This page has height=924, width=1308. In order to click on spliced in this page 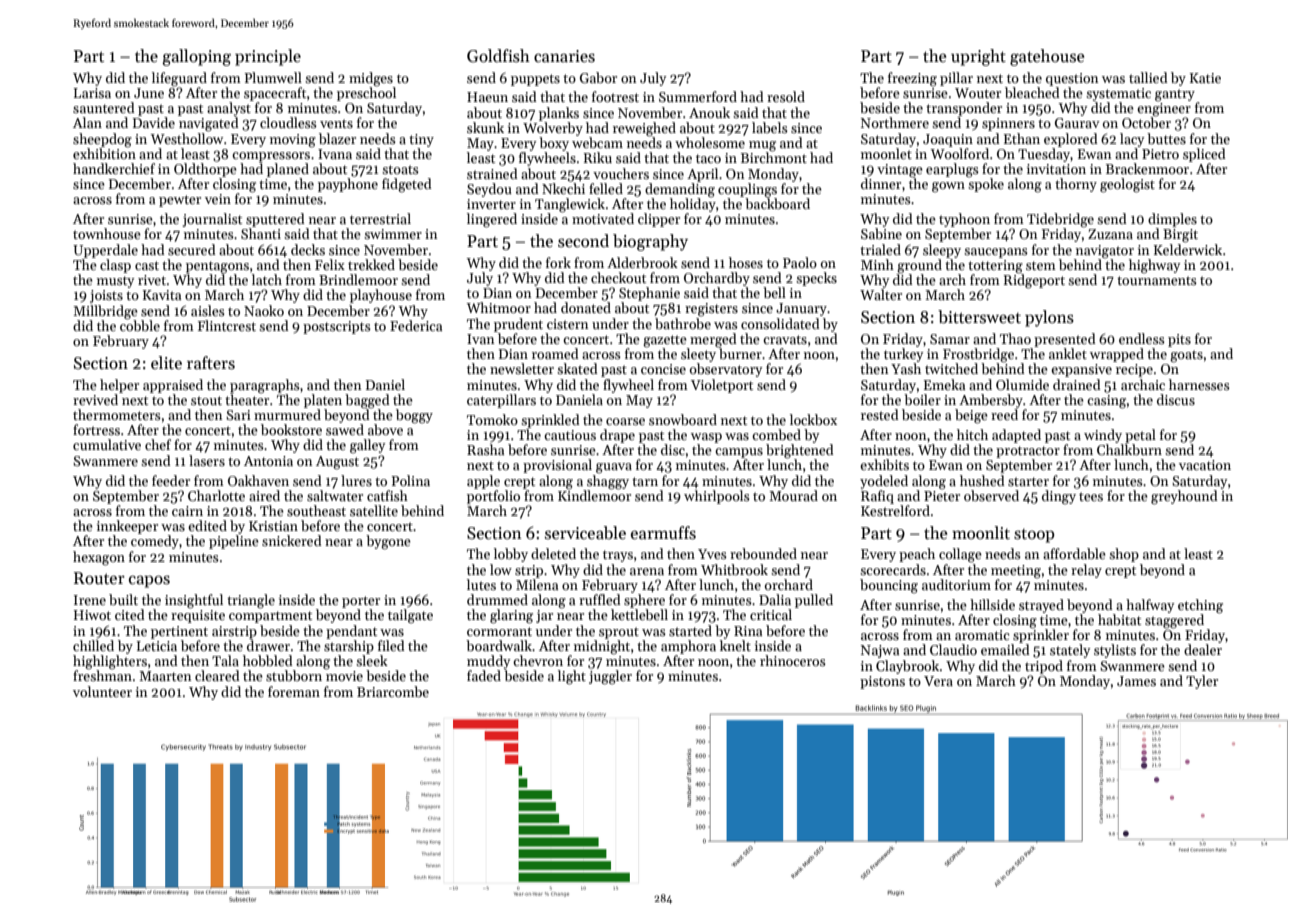, I will do `click(1204, 155)`.
